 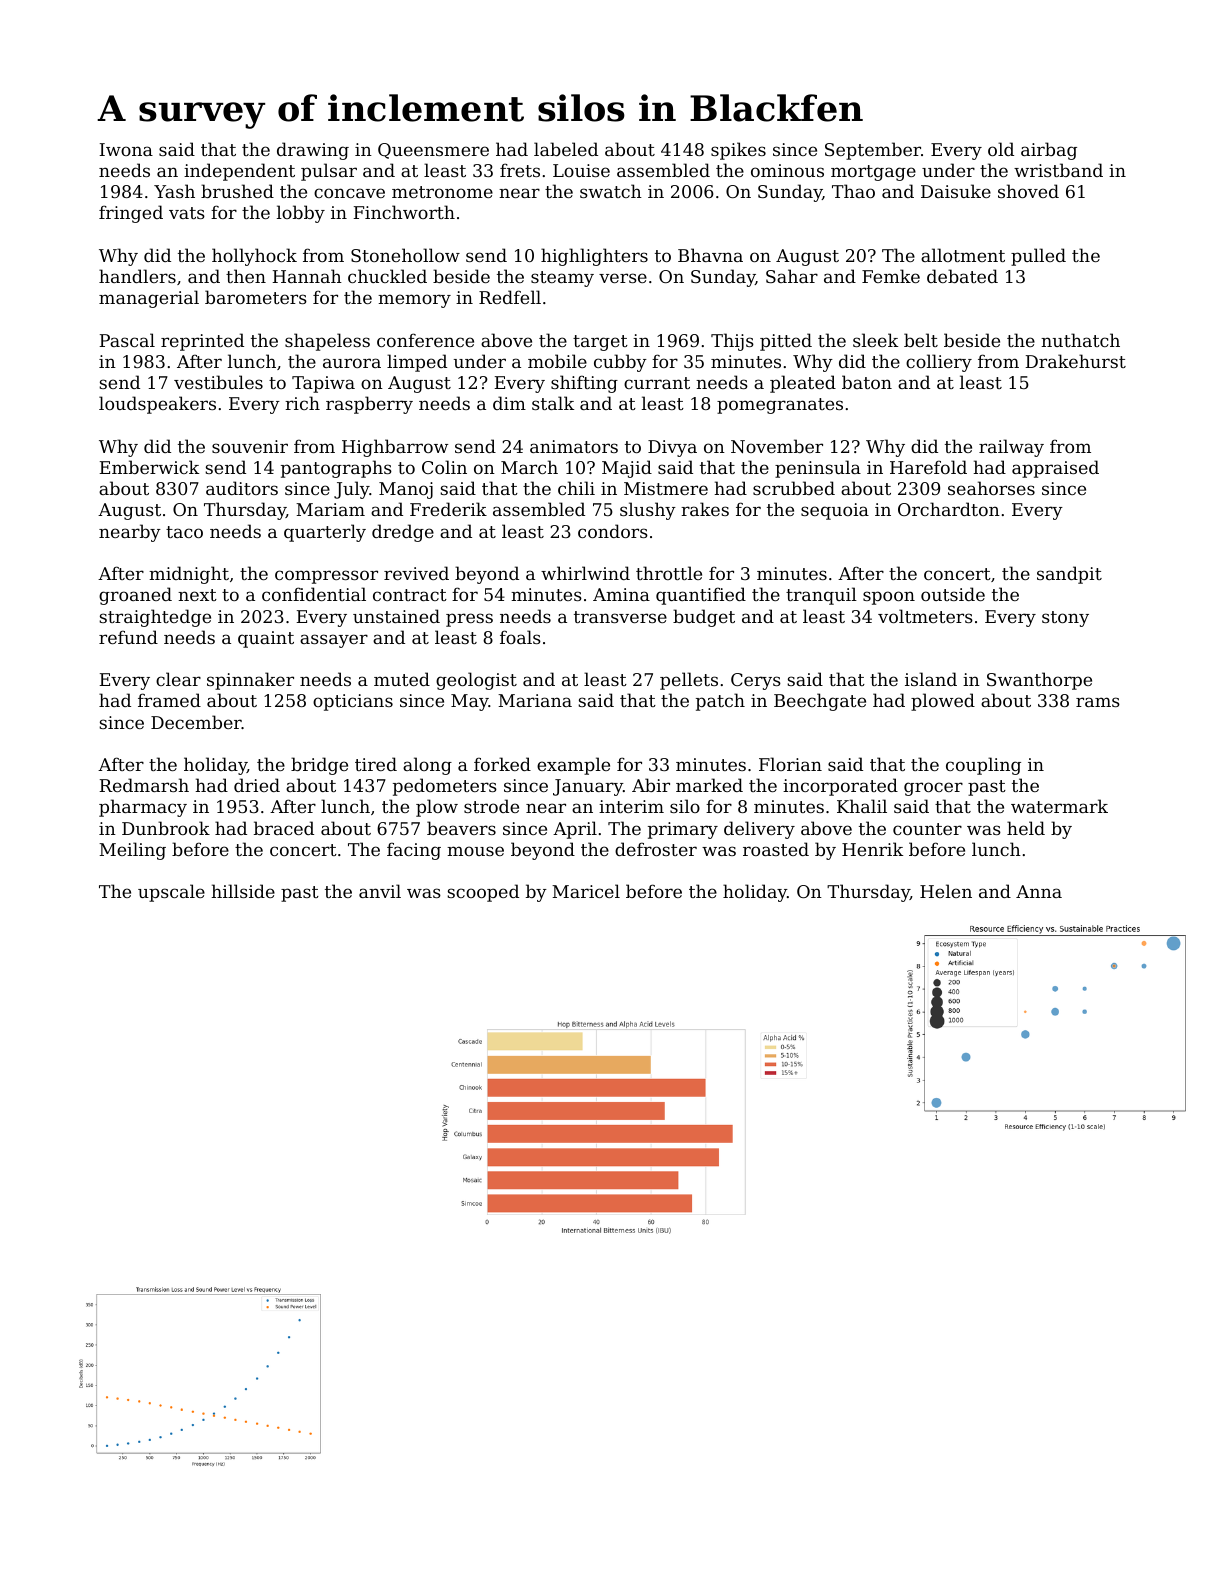 I want to click on Bhavna, so click(x=710, y=255).
